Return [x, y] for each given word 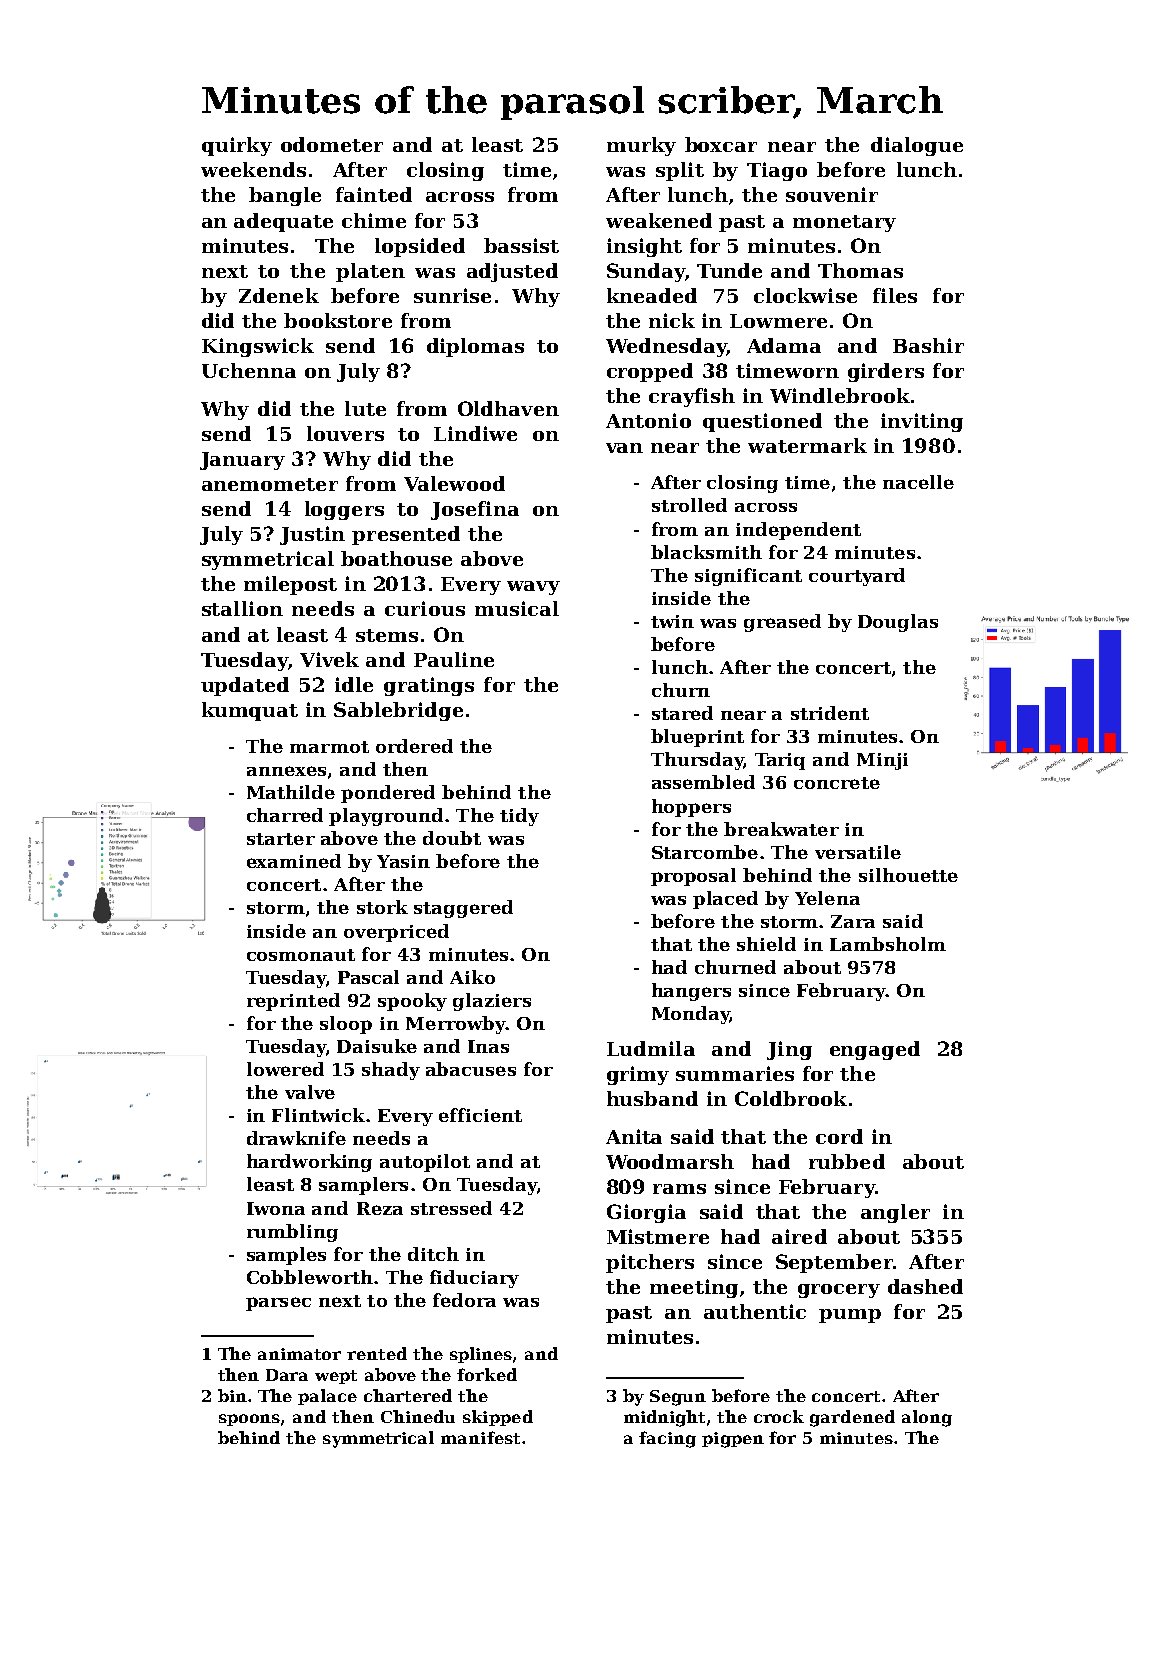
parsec [278, 1304]
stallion [242, 608]
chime [374, 220]
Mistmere [658, 1236]
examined [294, 861]
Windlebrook [840, 395]
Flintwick [318, 1115]
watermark [807, 445]
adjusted [512, 272]
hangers [691, 992]
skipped [498, 1418]
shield [766, 944]
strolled [689, 505]
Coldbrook [791, 1098]
